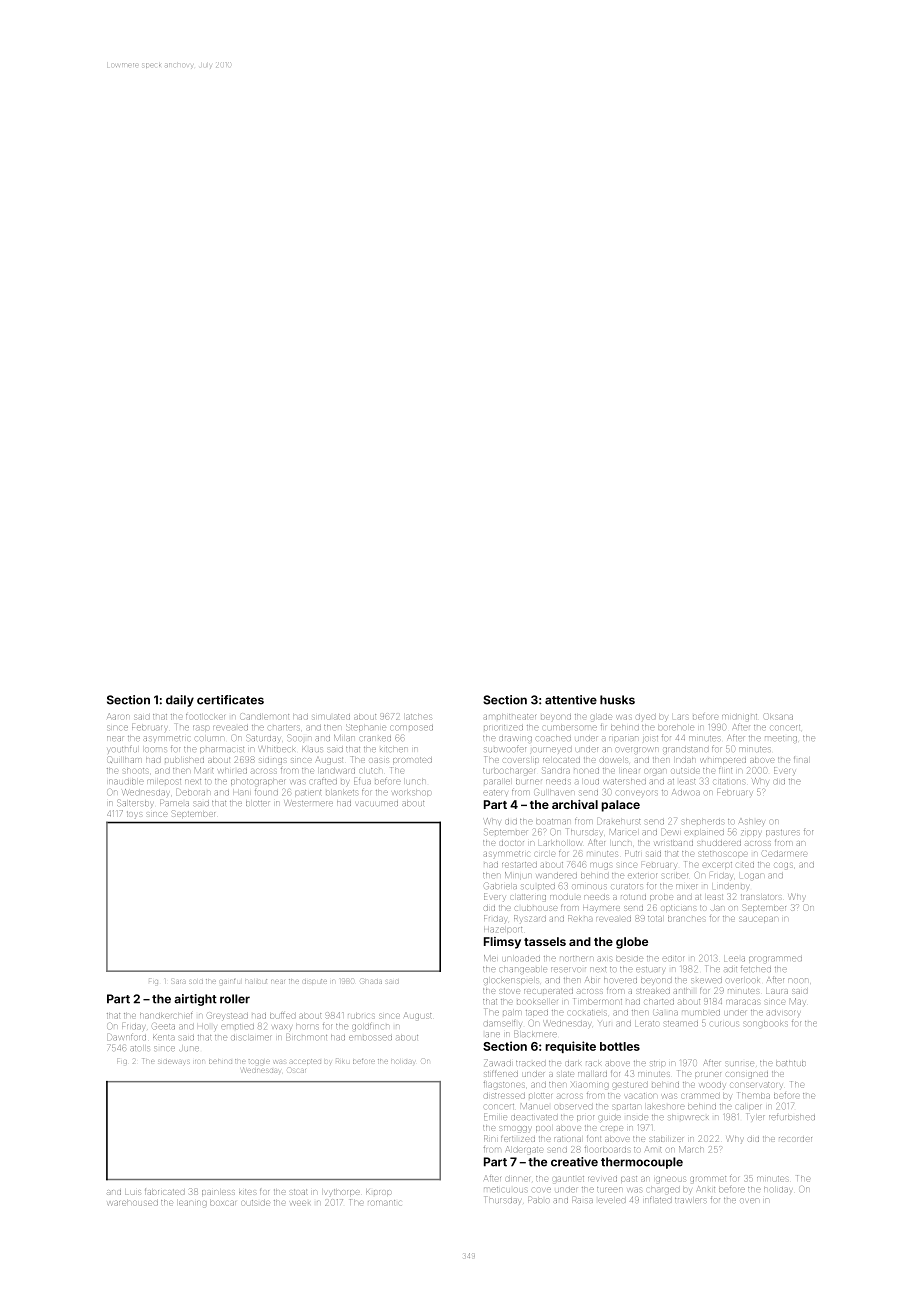 The image size is (924, 1308). I want to click on refurbished, so click(792, 1117).
